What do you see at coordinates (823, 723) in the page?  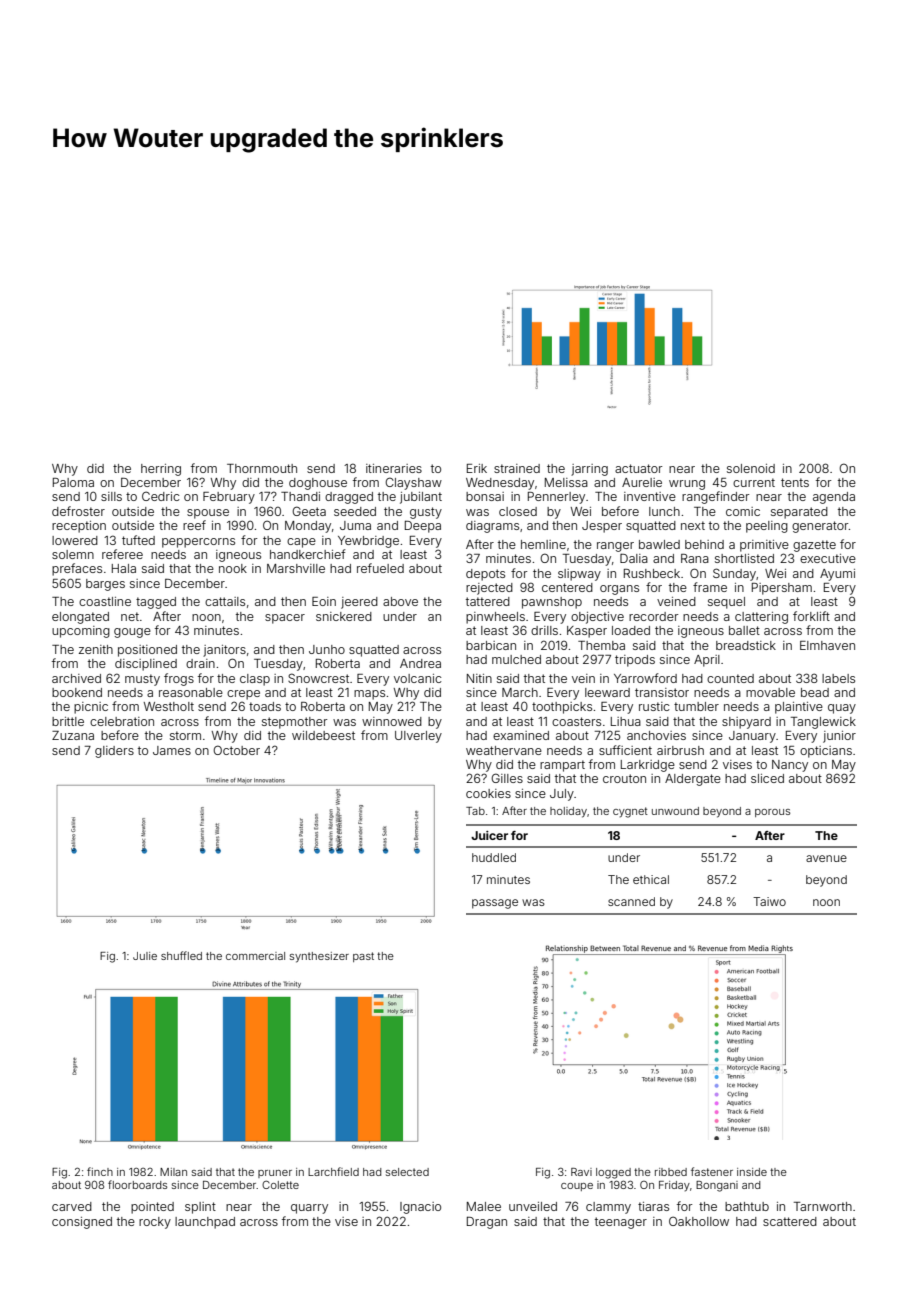 I see `Tanglewick` at bounding box center [823, 723].
